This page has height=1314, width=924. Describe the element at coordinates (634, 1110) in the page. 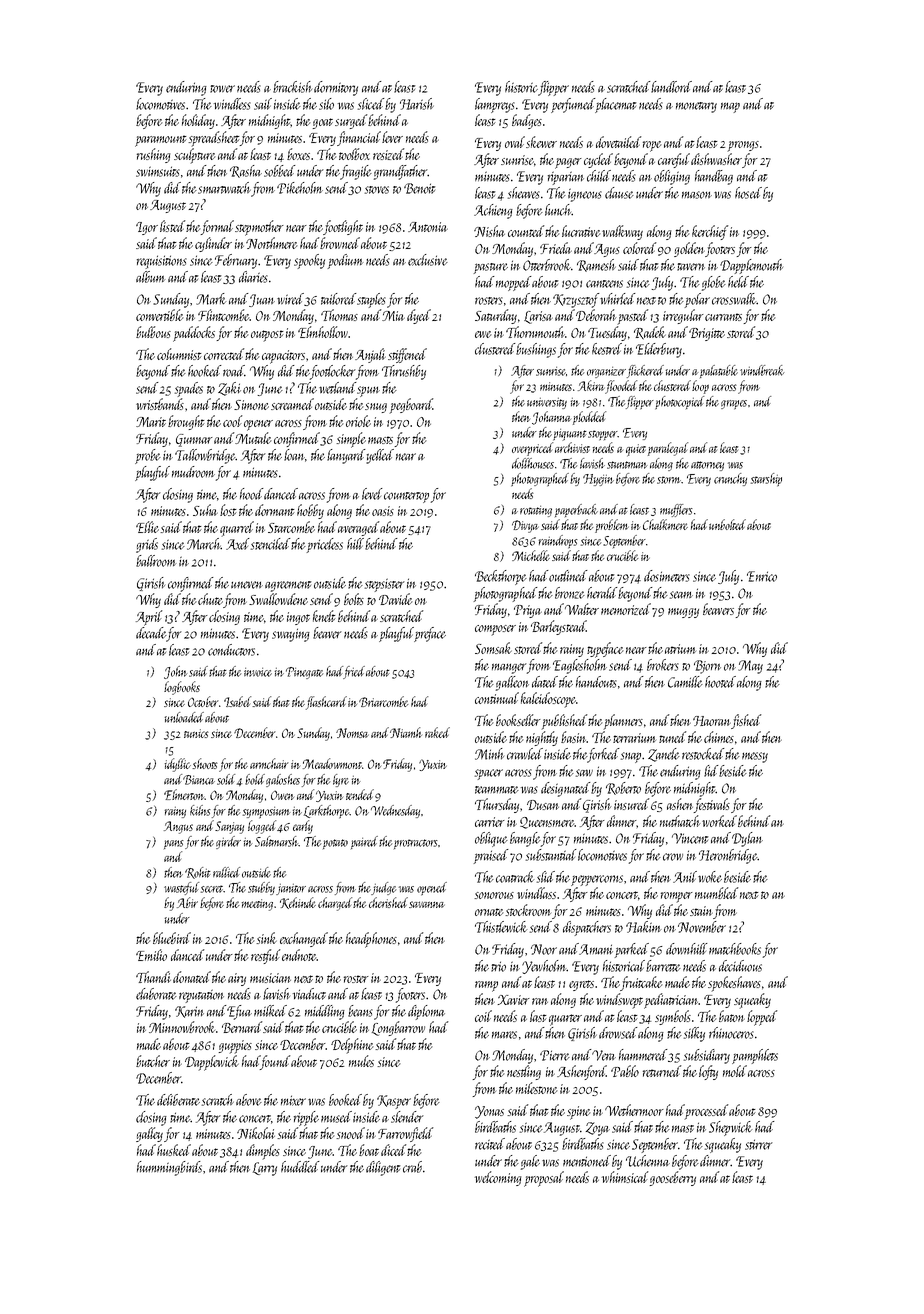

I see `Wethermoor` at that location.
